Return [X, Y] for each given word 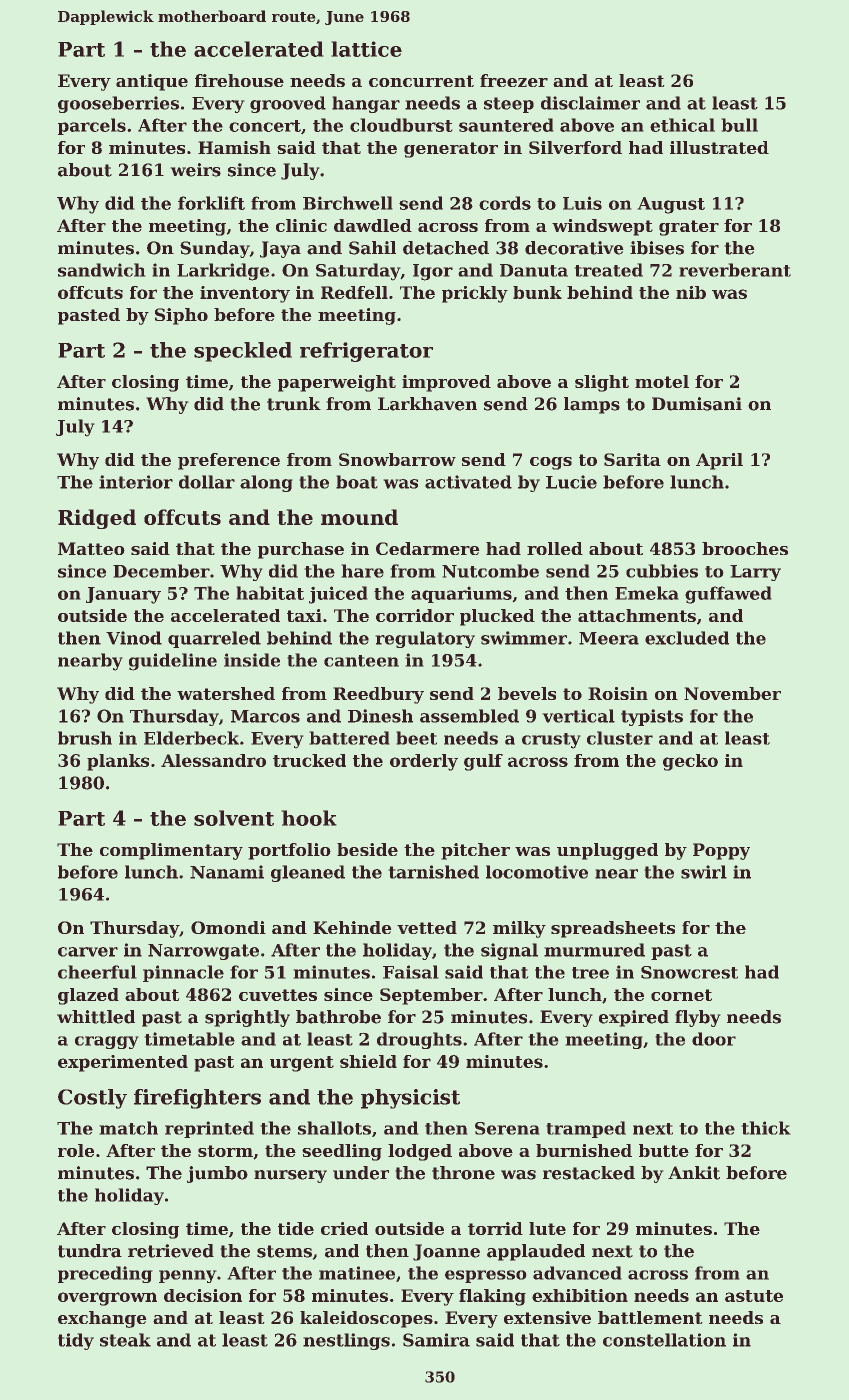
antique [152, 82]
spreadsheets [613, 929]
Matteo [91, 548]
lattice [366, 49]
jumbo [217, 1174]
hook [309, 818]
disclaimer [590, 103]
